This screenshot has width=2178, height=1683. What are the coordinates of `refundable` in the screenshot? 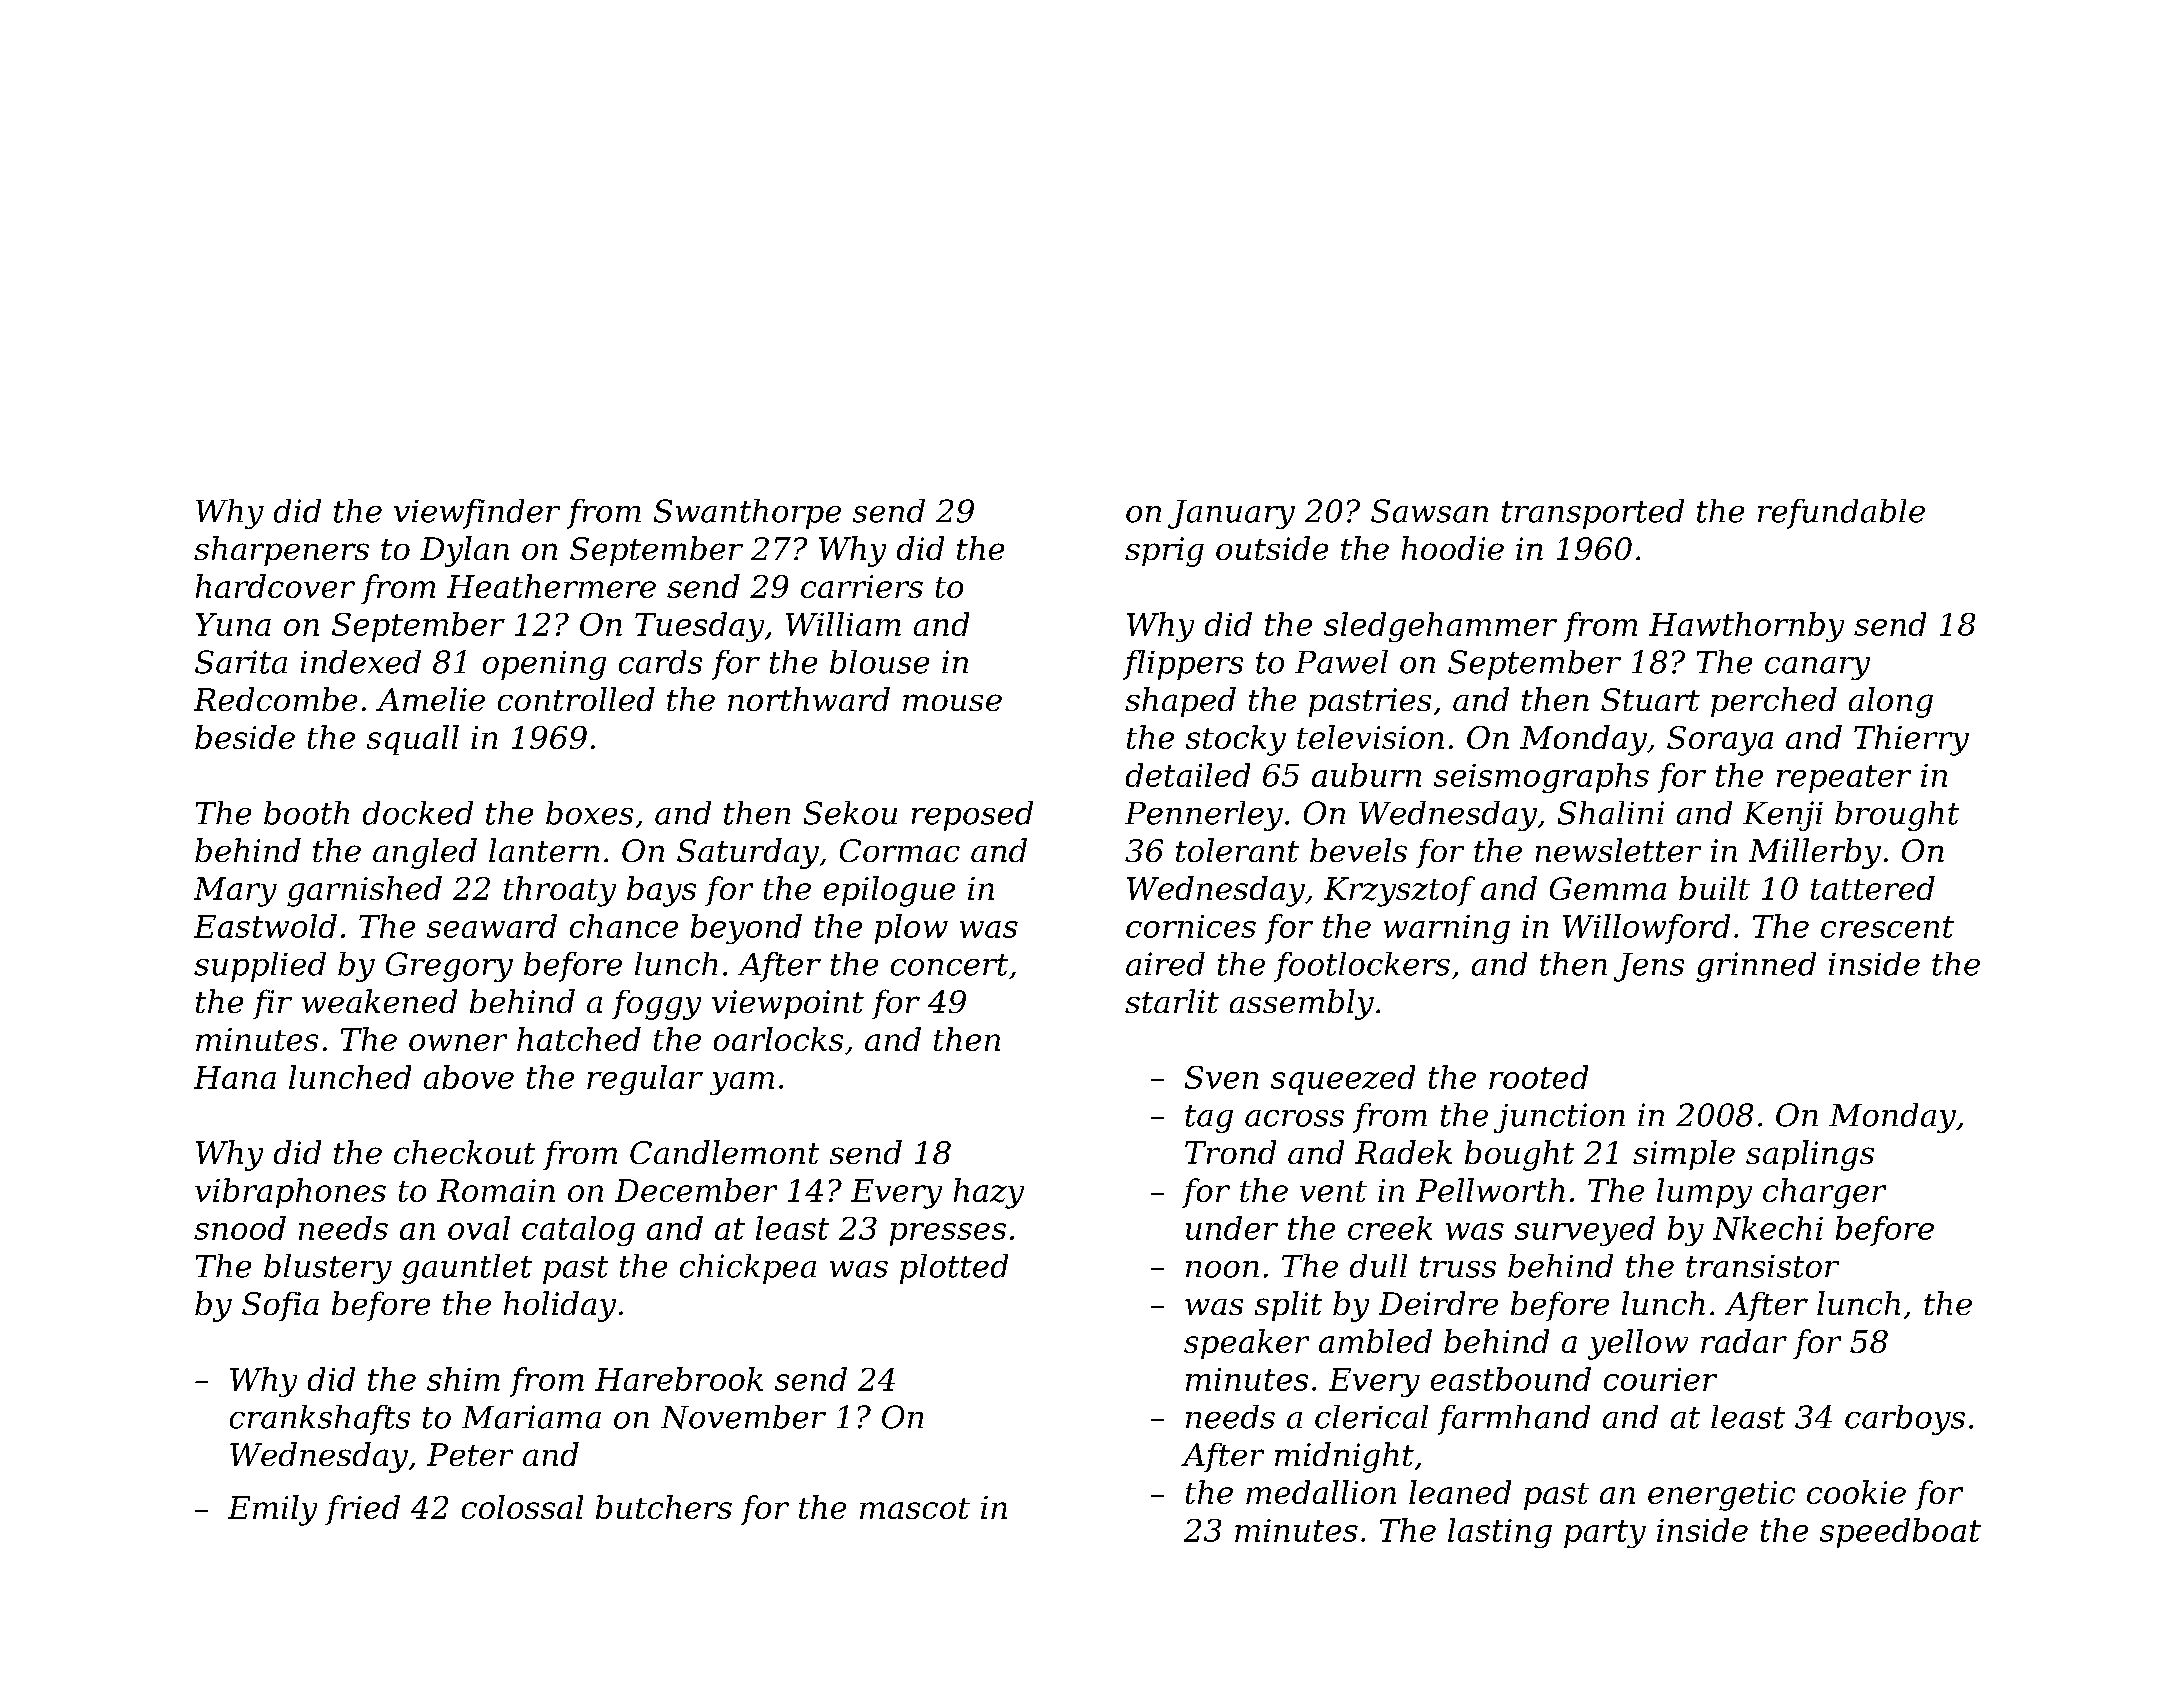 It's located at (1841, 514).
